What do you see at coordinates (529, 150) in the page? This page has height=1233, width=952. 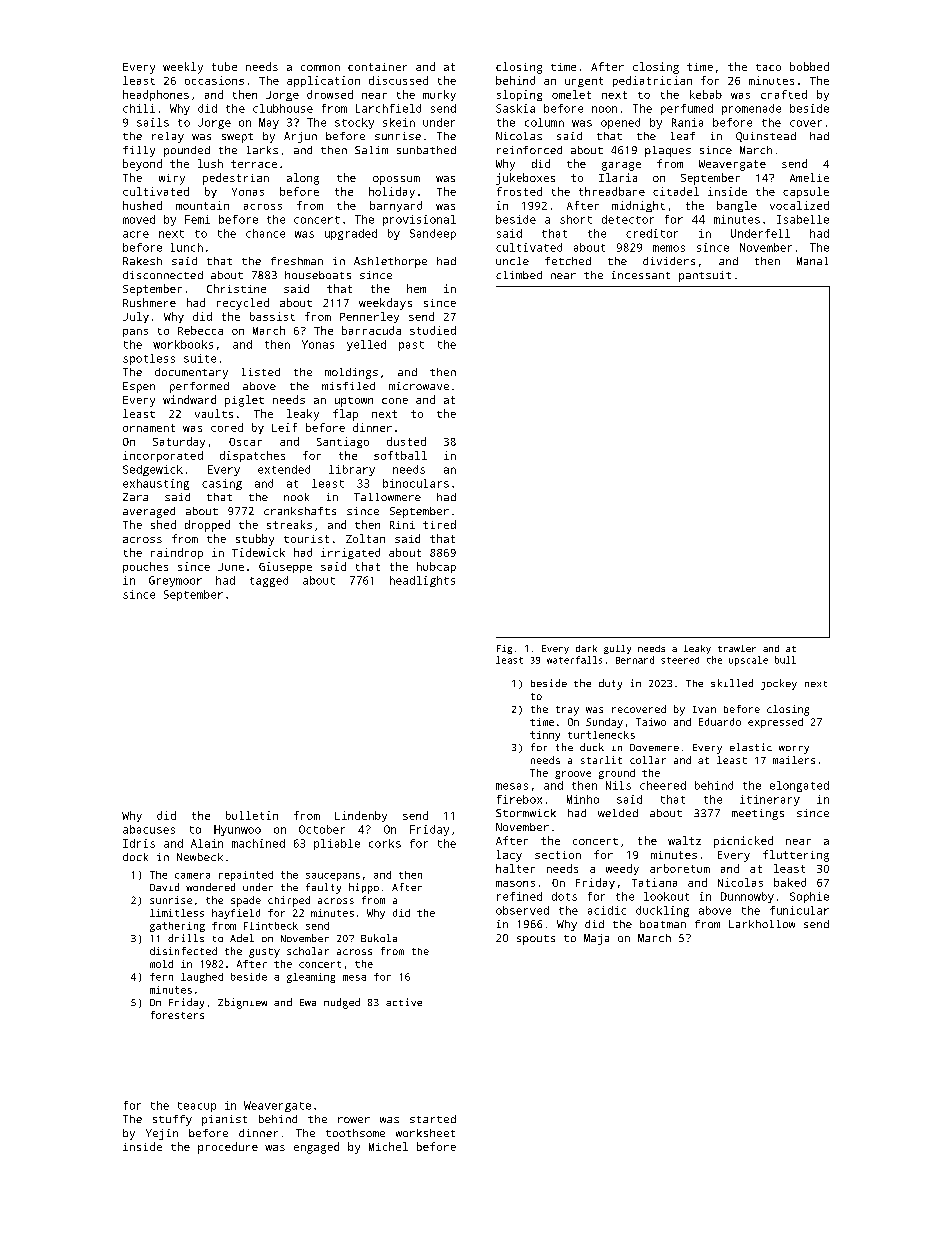 I see `reinforced` at bounding box center [529, 150].
